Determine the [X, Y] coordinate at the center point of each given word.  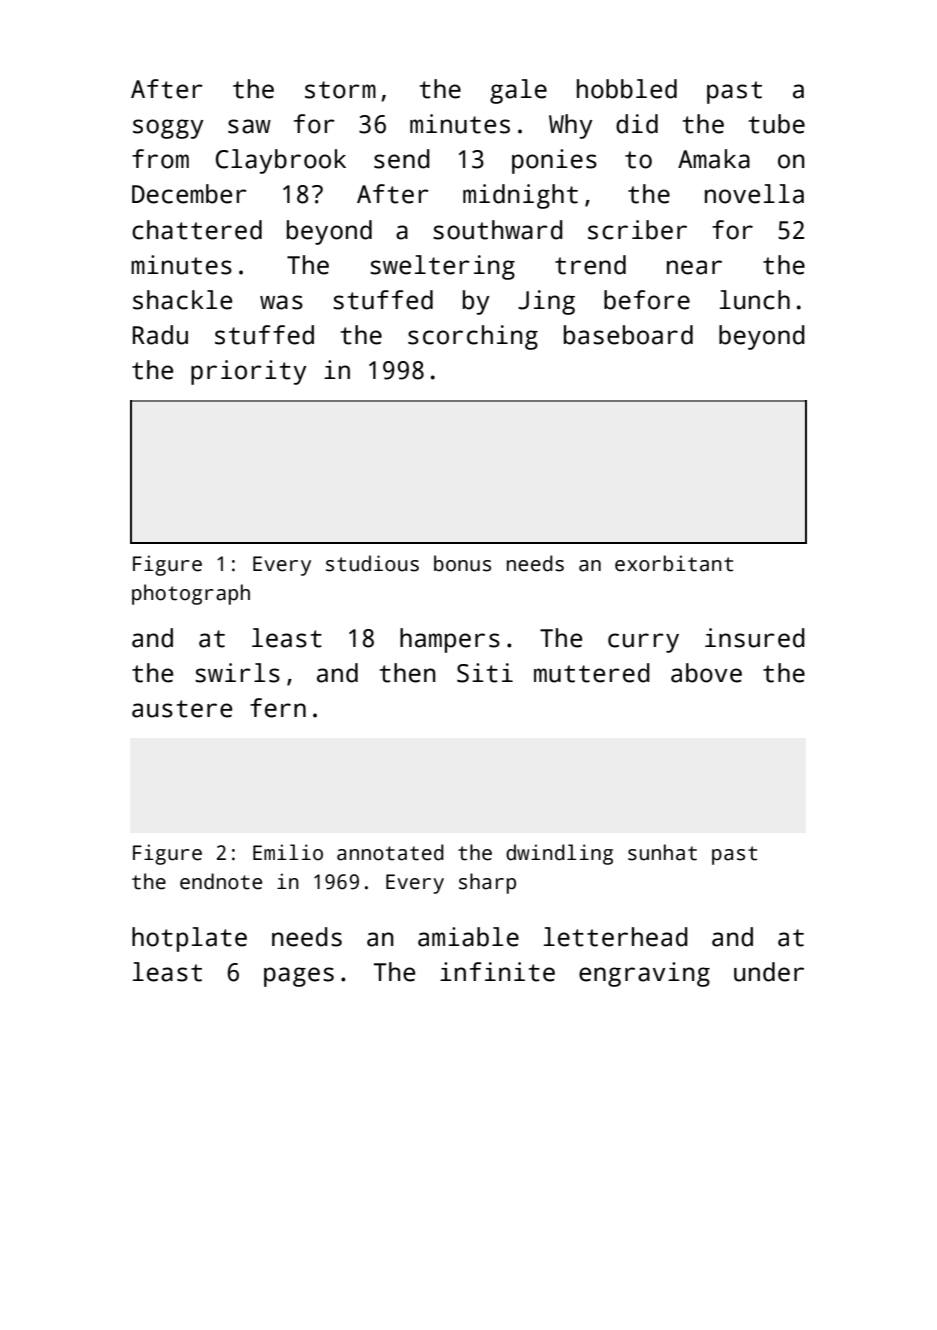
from [160, 159]
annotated [390, 852]
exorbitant [674, 563]
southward [498, 230]
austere [182, 709]
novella [754, 194]
